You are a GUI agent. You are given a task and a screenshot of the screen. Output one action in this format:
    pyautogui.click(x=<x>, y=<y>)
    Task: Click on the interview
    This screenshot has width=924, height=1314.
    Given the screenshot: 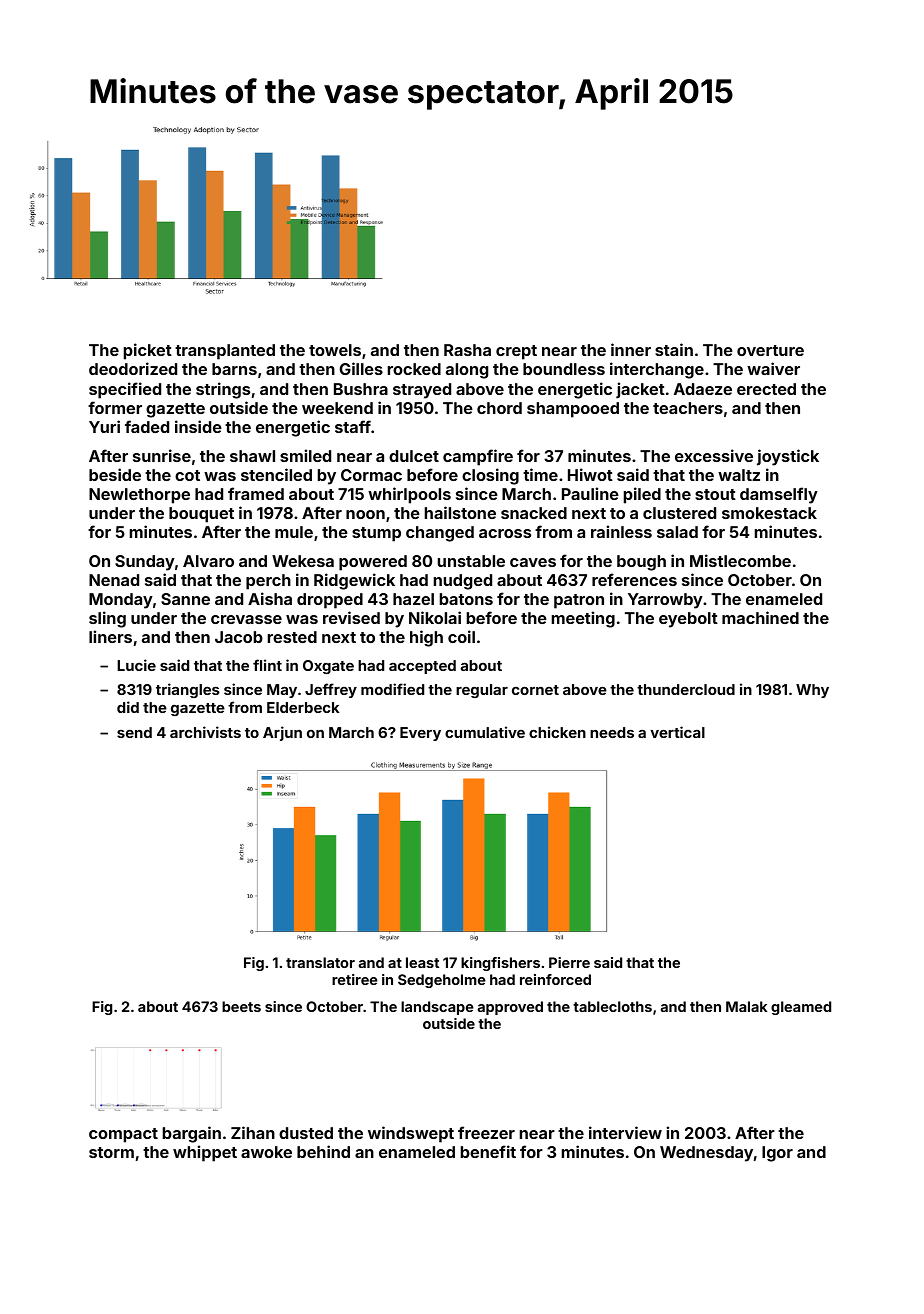 What is the action you would take?
    pyautogui.click(x=625, y=1132)
